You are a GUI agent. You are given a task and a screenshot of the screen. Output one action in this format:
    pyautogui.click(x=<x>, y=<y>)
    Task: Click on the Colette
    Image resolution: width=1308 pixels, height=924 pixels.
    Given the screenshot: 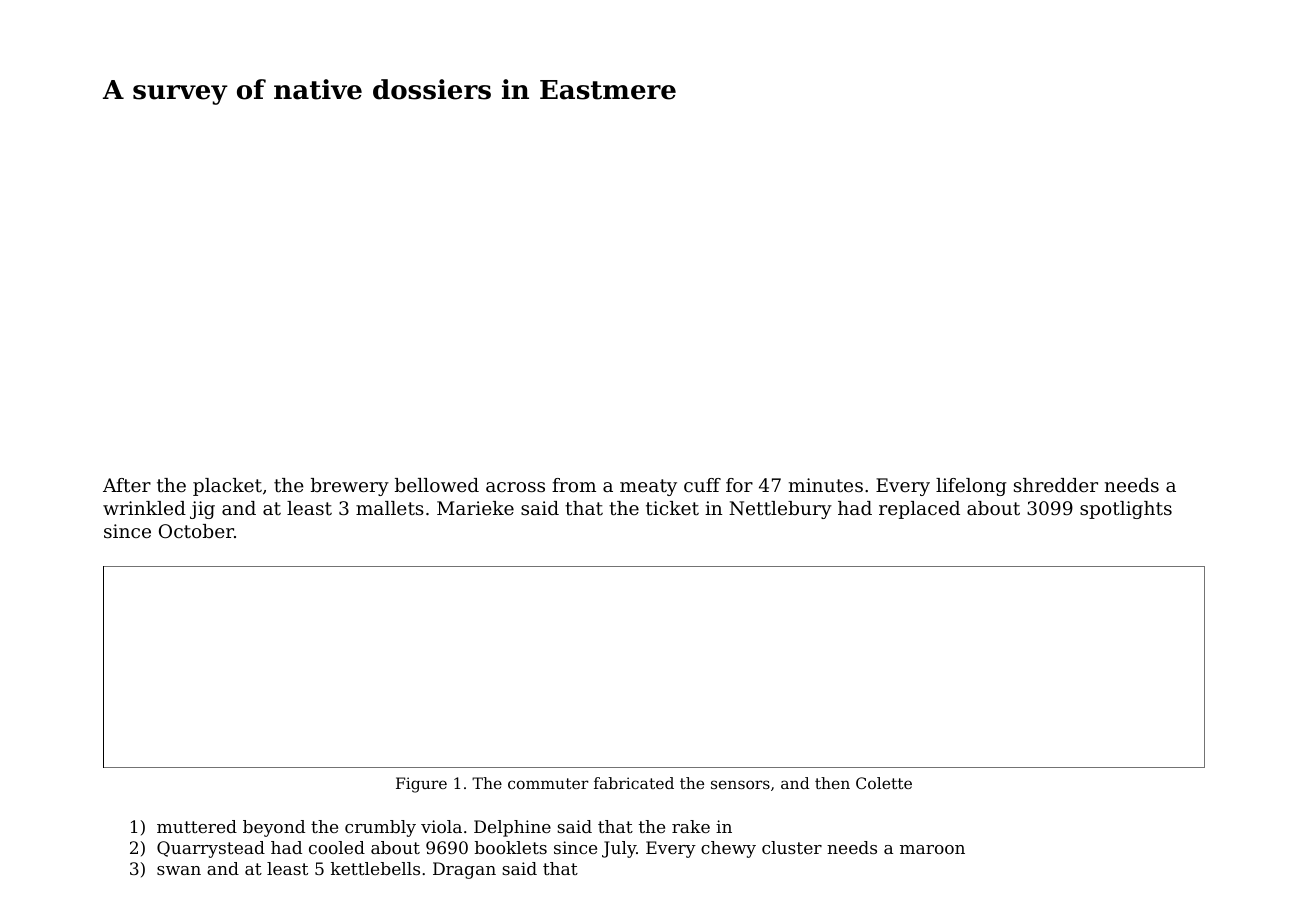 What is the action you would take?
    pyautogui.click(x=884, y=783)
